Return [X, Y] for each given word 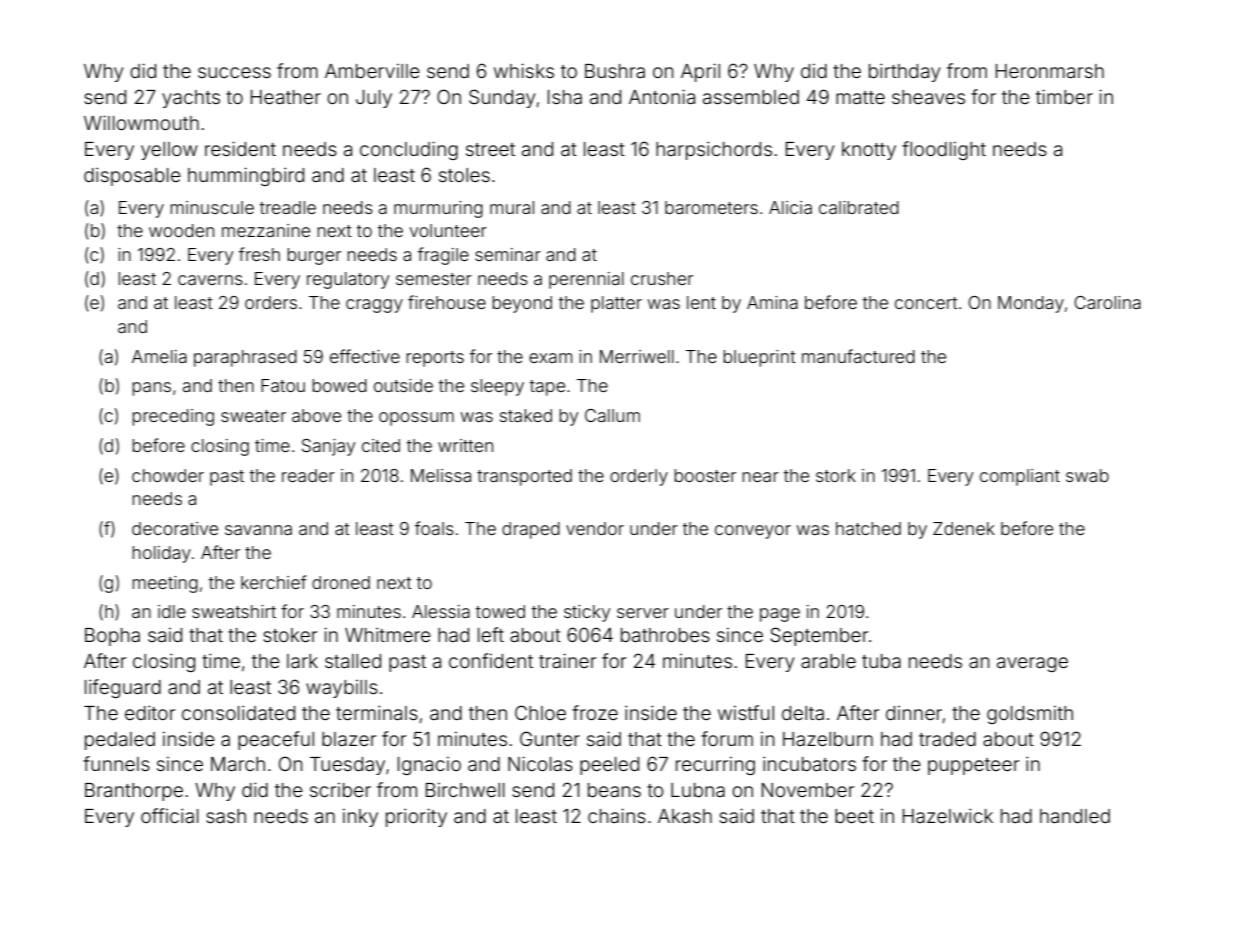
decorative [175, 528]
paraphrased [245, 358]
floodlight [944, 150]
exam [550, 358]
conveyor [753, 532]
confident [491, 660]
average [1032, 664]
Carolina [1107, 302]
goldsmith [1030, 715]
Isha [565, 97]
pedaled [120, 741]
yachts [191, 99]
